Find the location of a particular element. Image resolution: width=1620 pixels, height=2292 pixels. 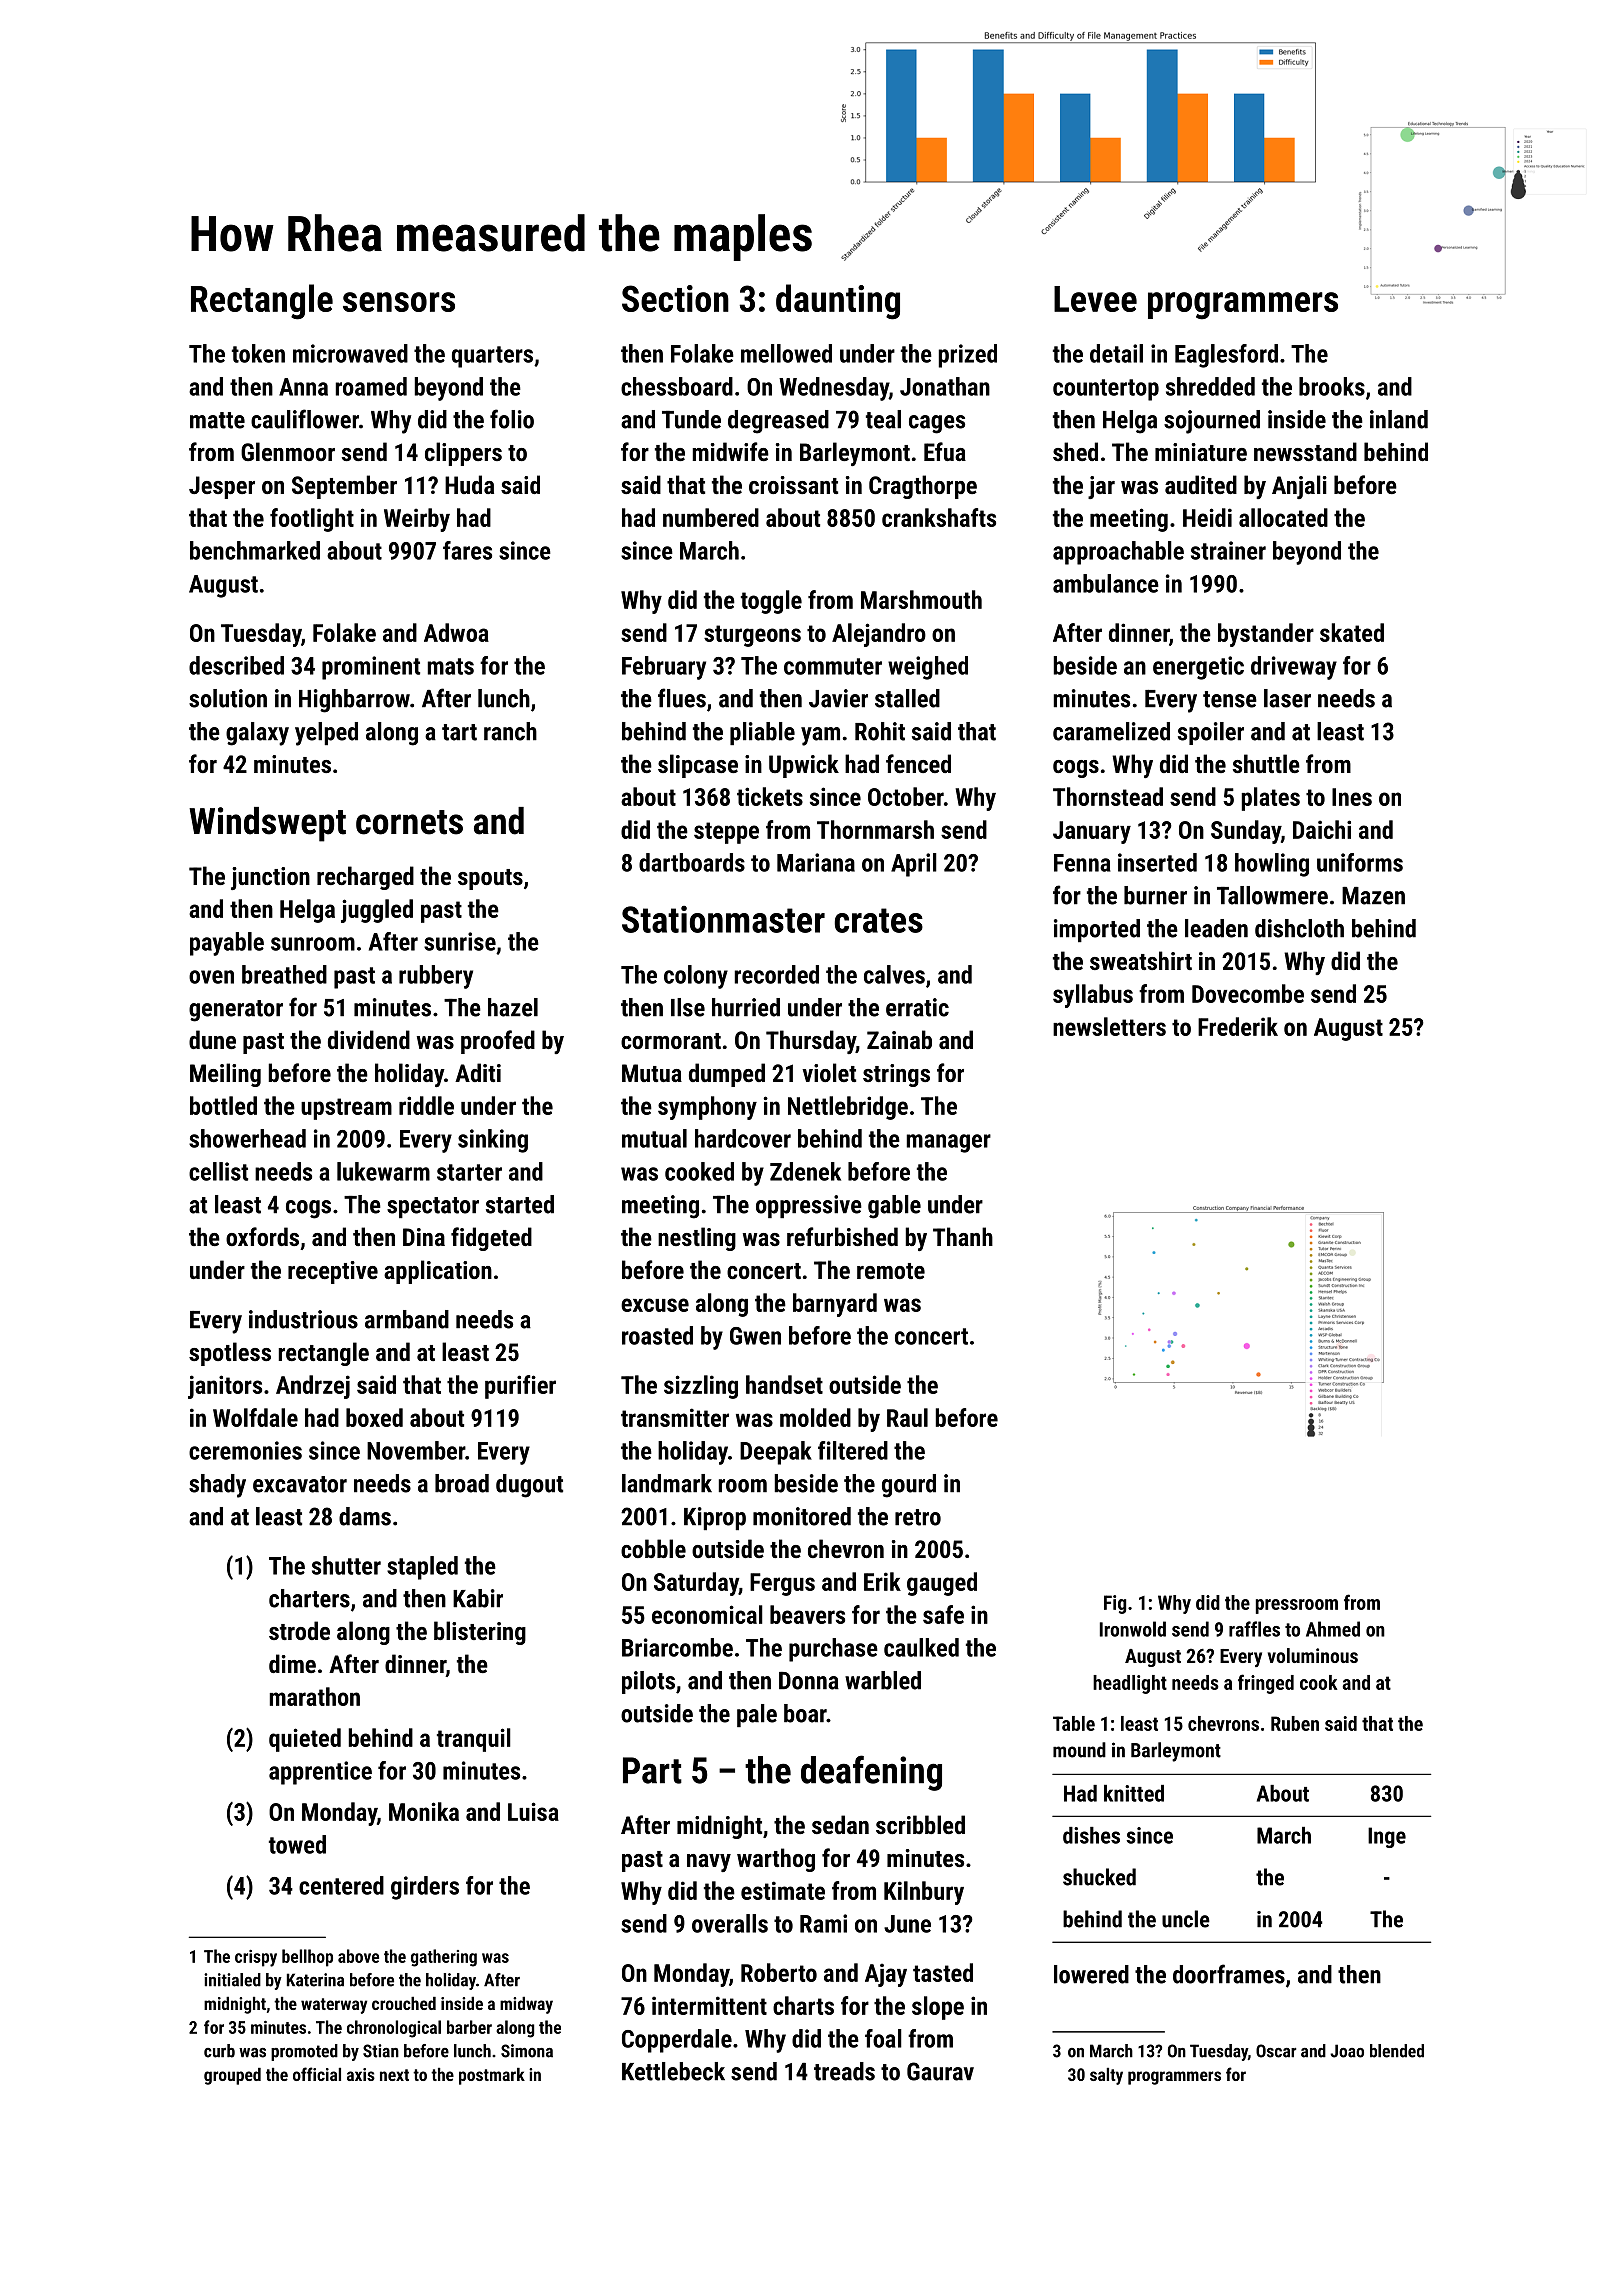

Andrzej is located at coordinates (313, 1387).
